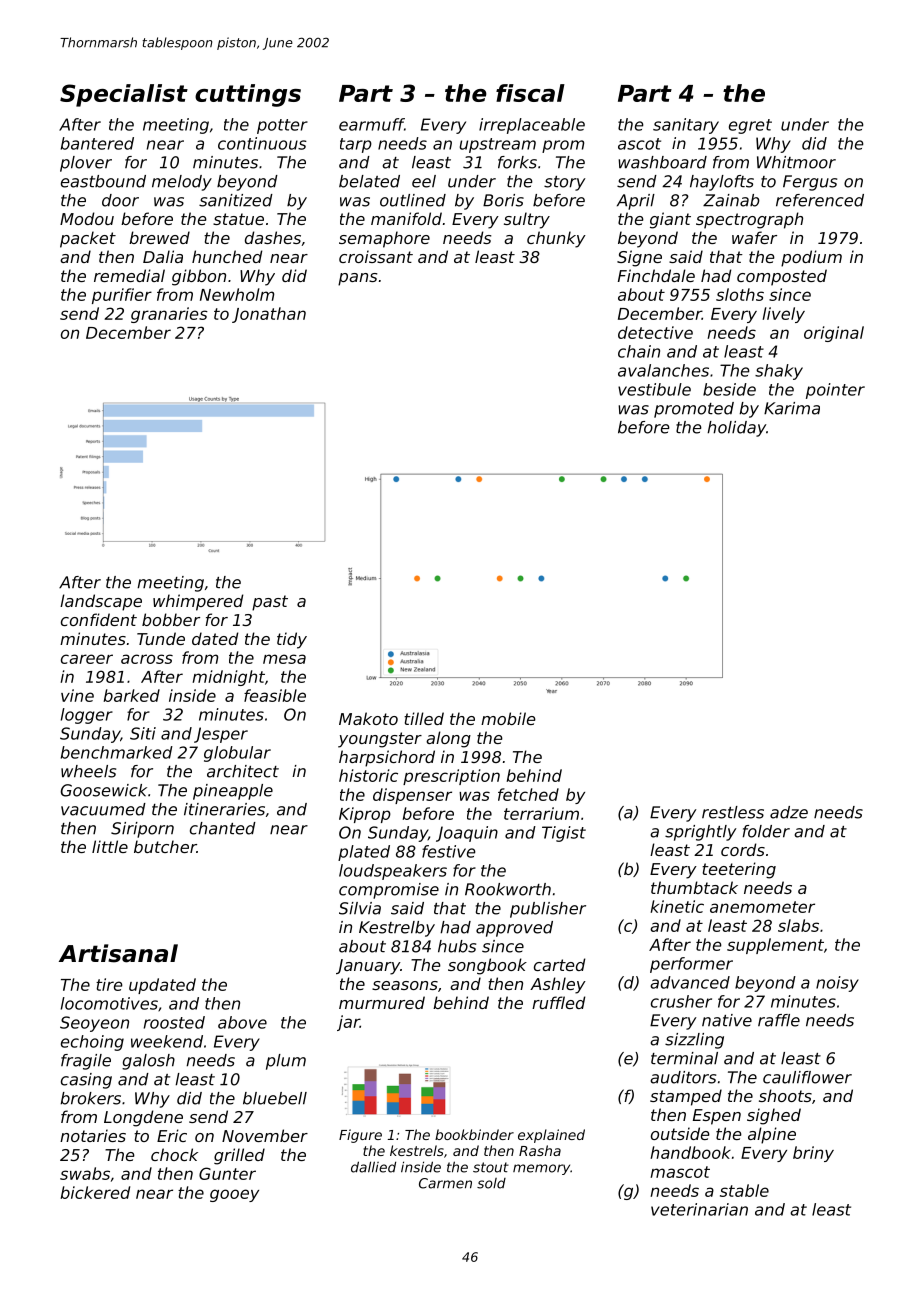 This screenshot has height=1308, width=924. I want to click on confident, so click(99, 619).
